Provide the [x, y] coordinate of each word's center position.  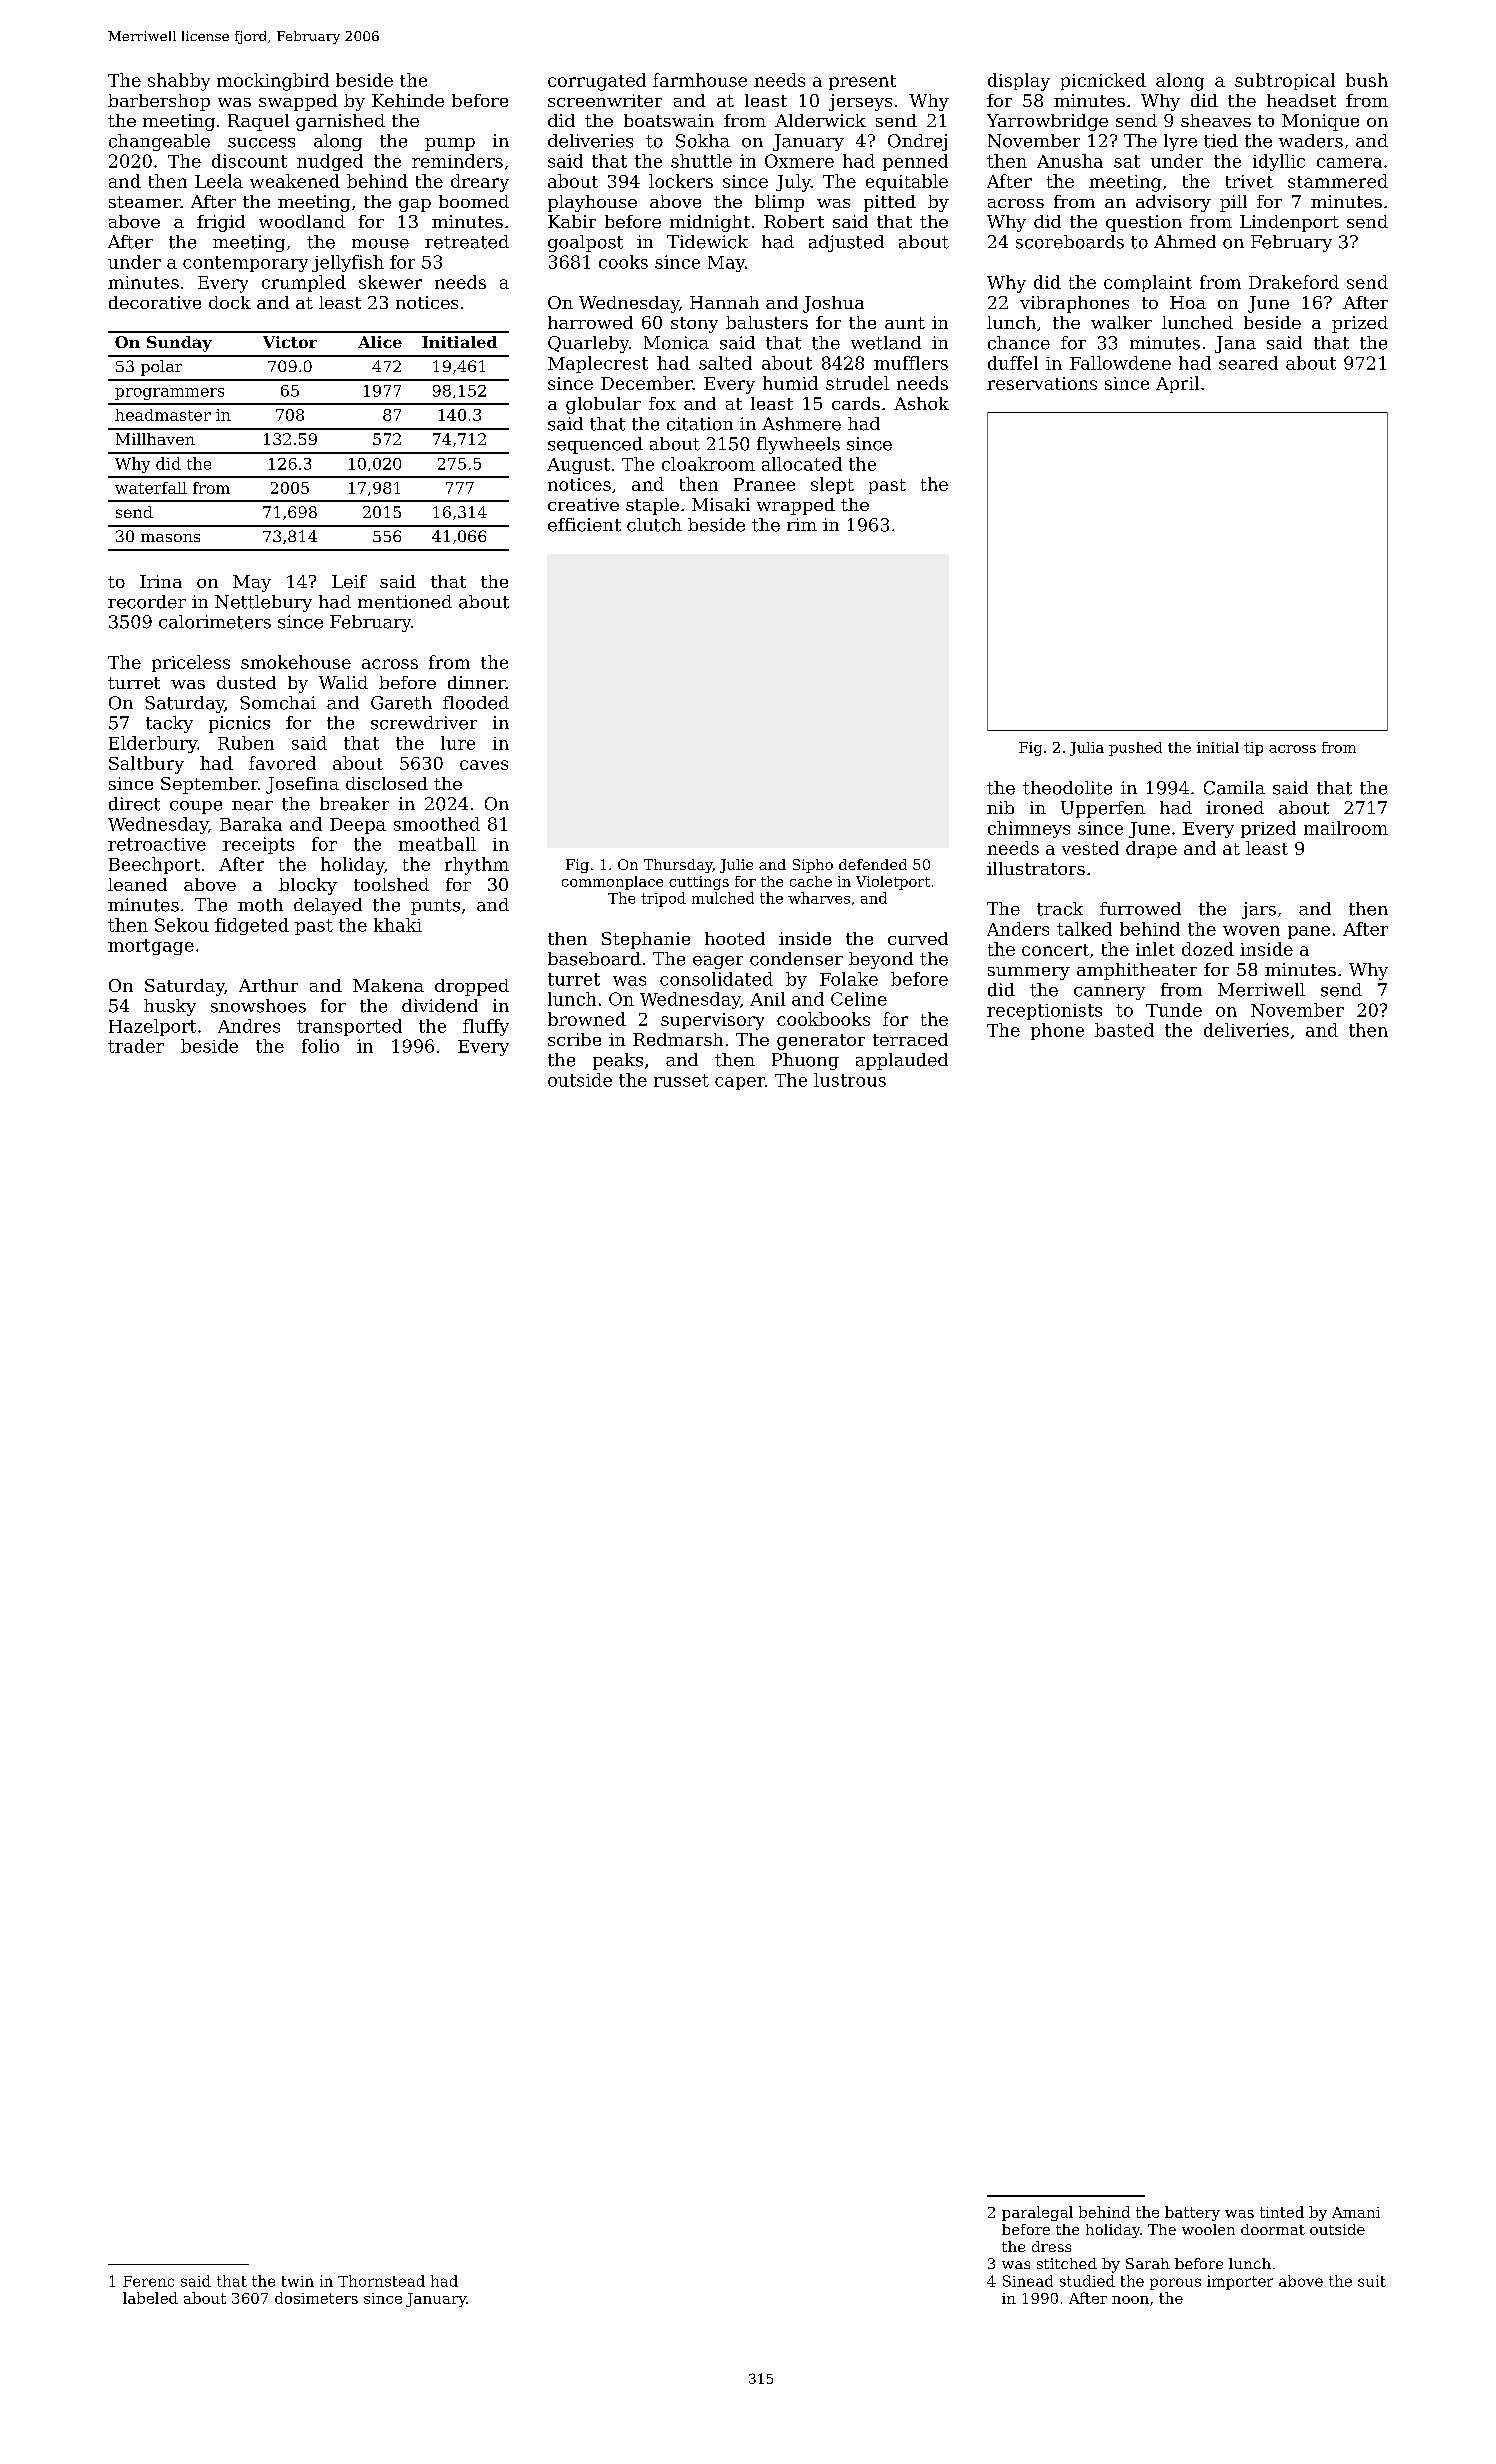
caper [740, 1083]
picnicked [1103, 81]
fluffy [486, 1027]
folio [320, 1046]
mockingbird [273, 82]
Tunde [1174, 1010]
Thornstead [381, 2281]
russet [681, 1080]
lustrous [850, 1080]
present [862, 82]
